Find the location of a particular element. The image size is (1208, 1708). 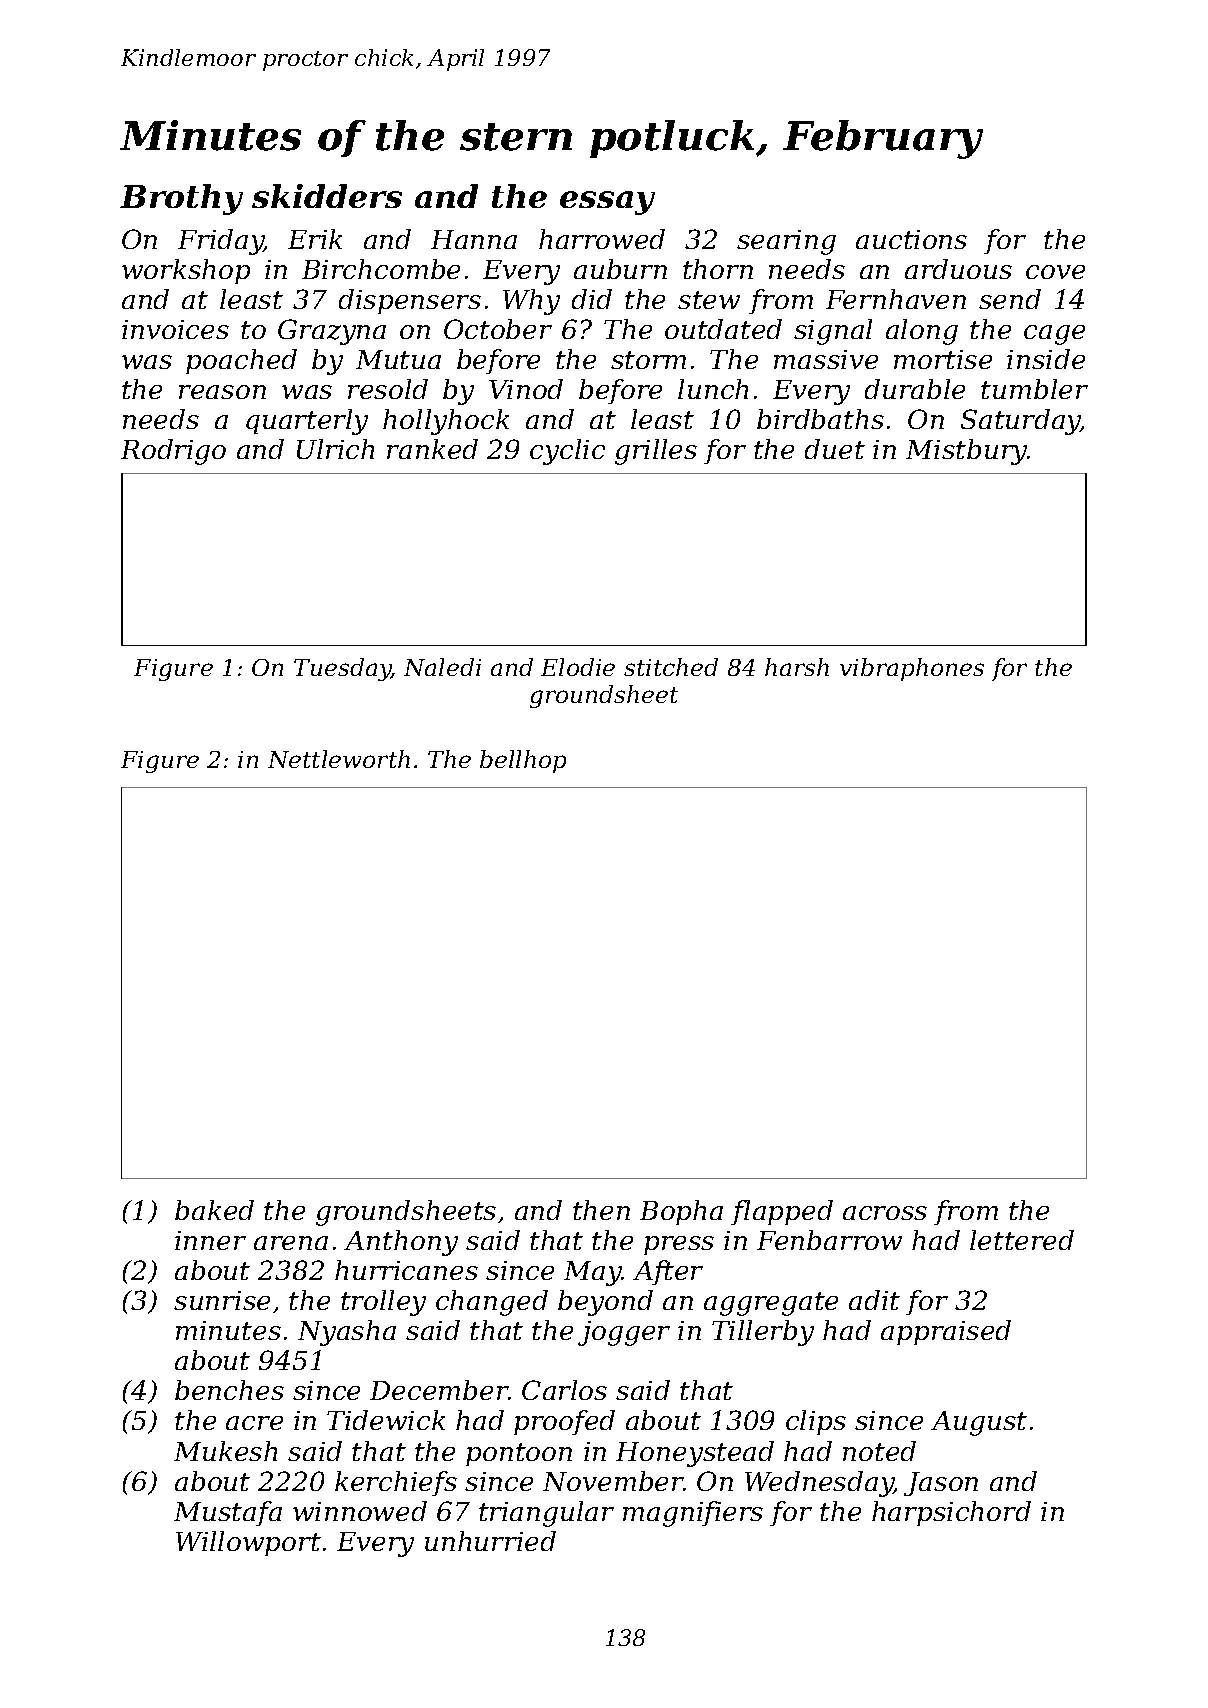

auctions is located at coordinates (911, 239).
